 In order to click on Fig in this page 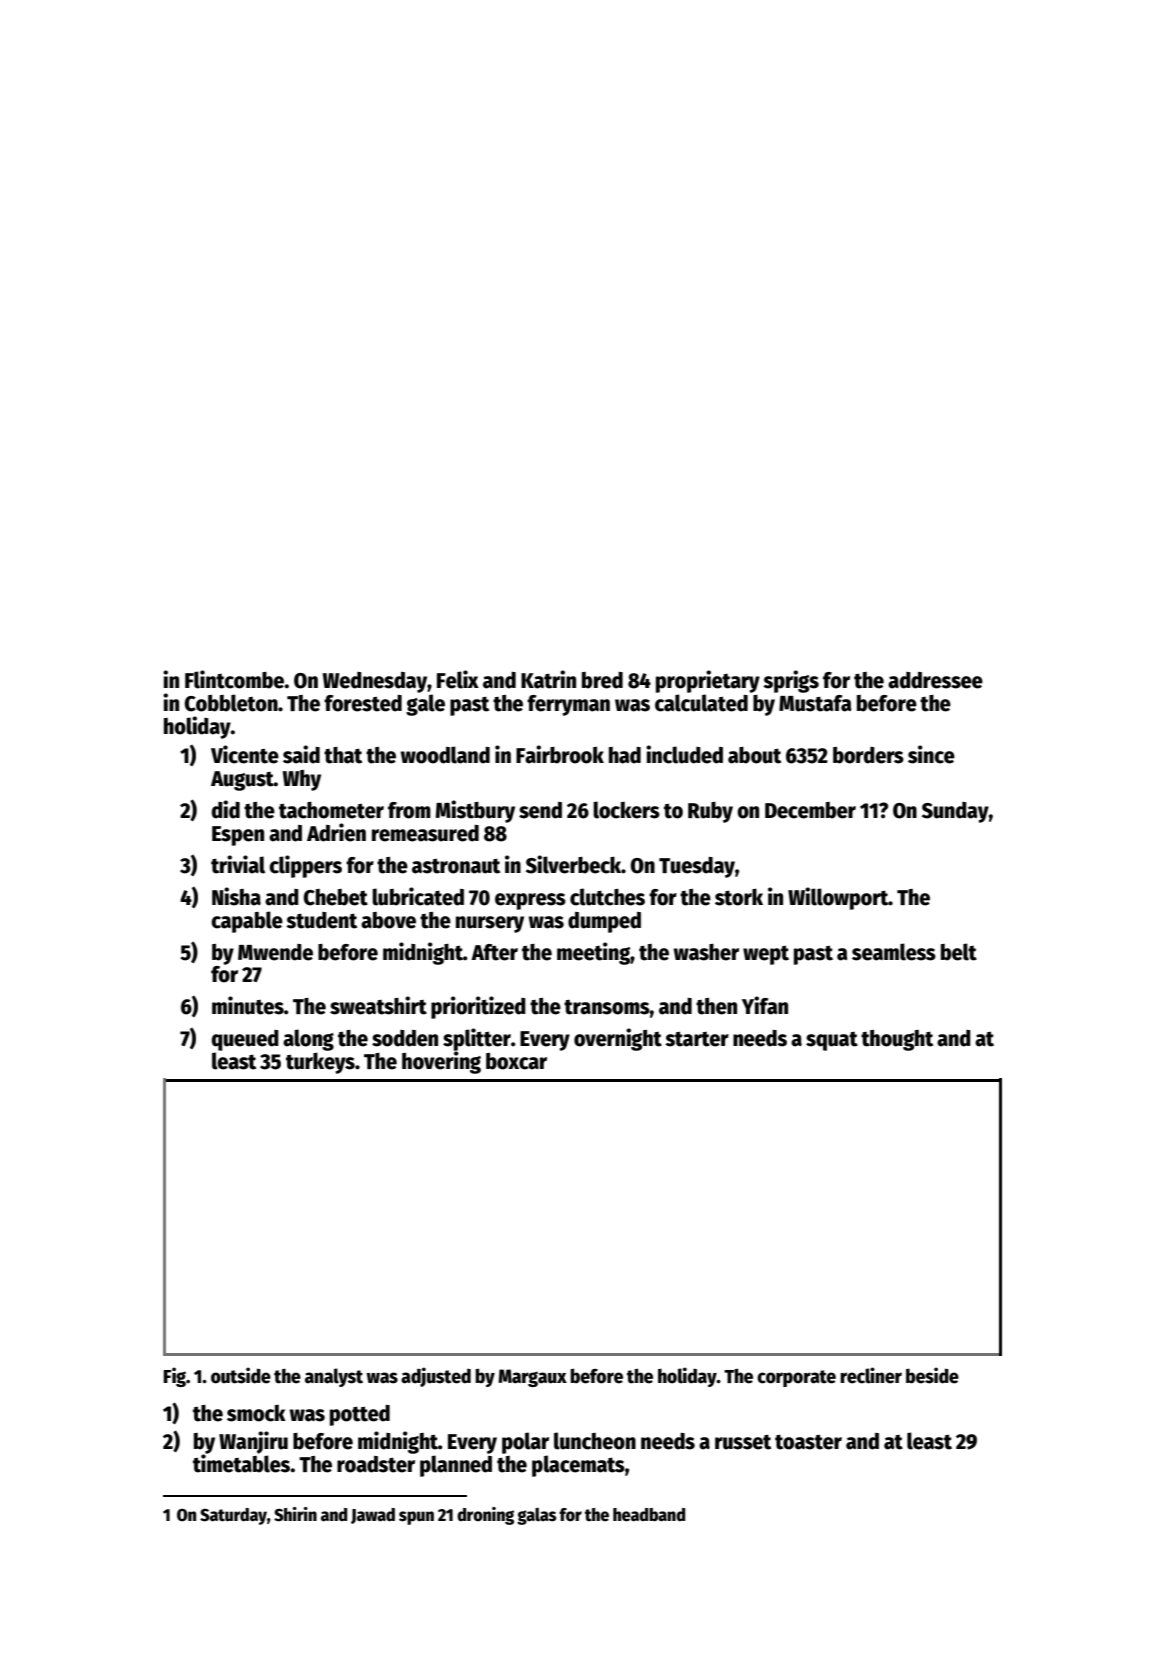, I will do `click(174, 1377)`.
